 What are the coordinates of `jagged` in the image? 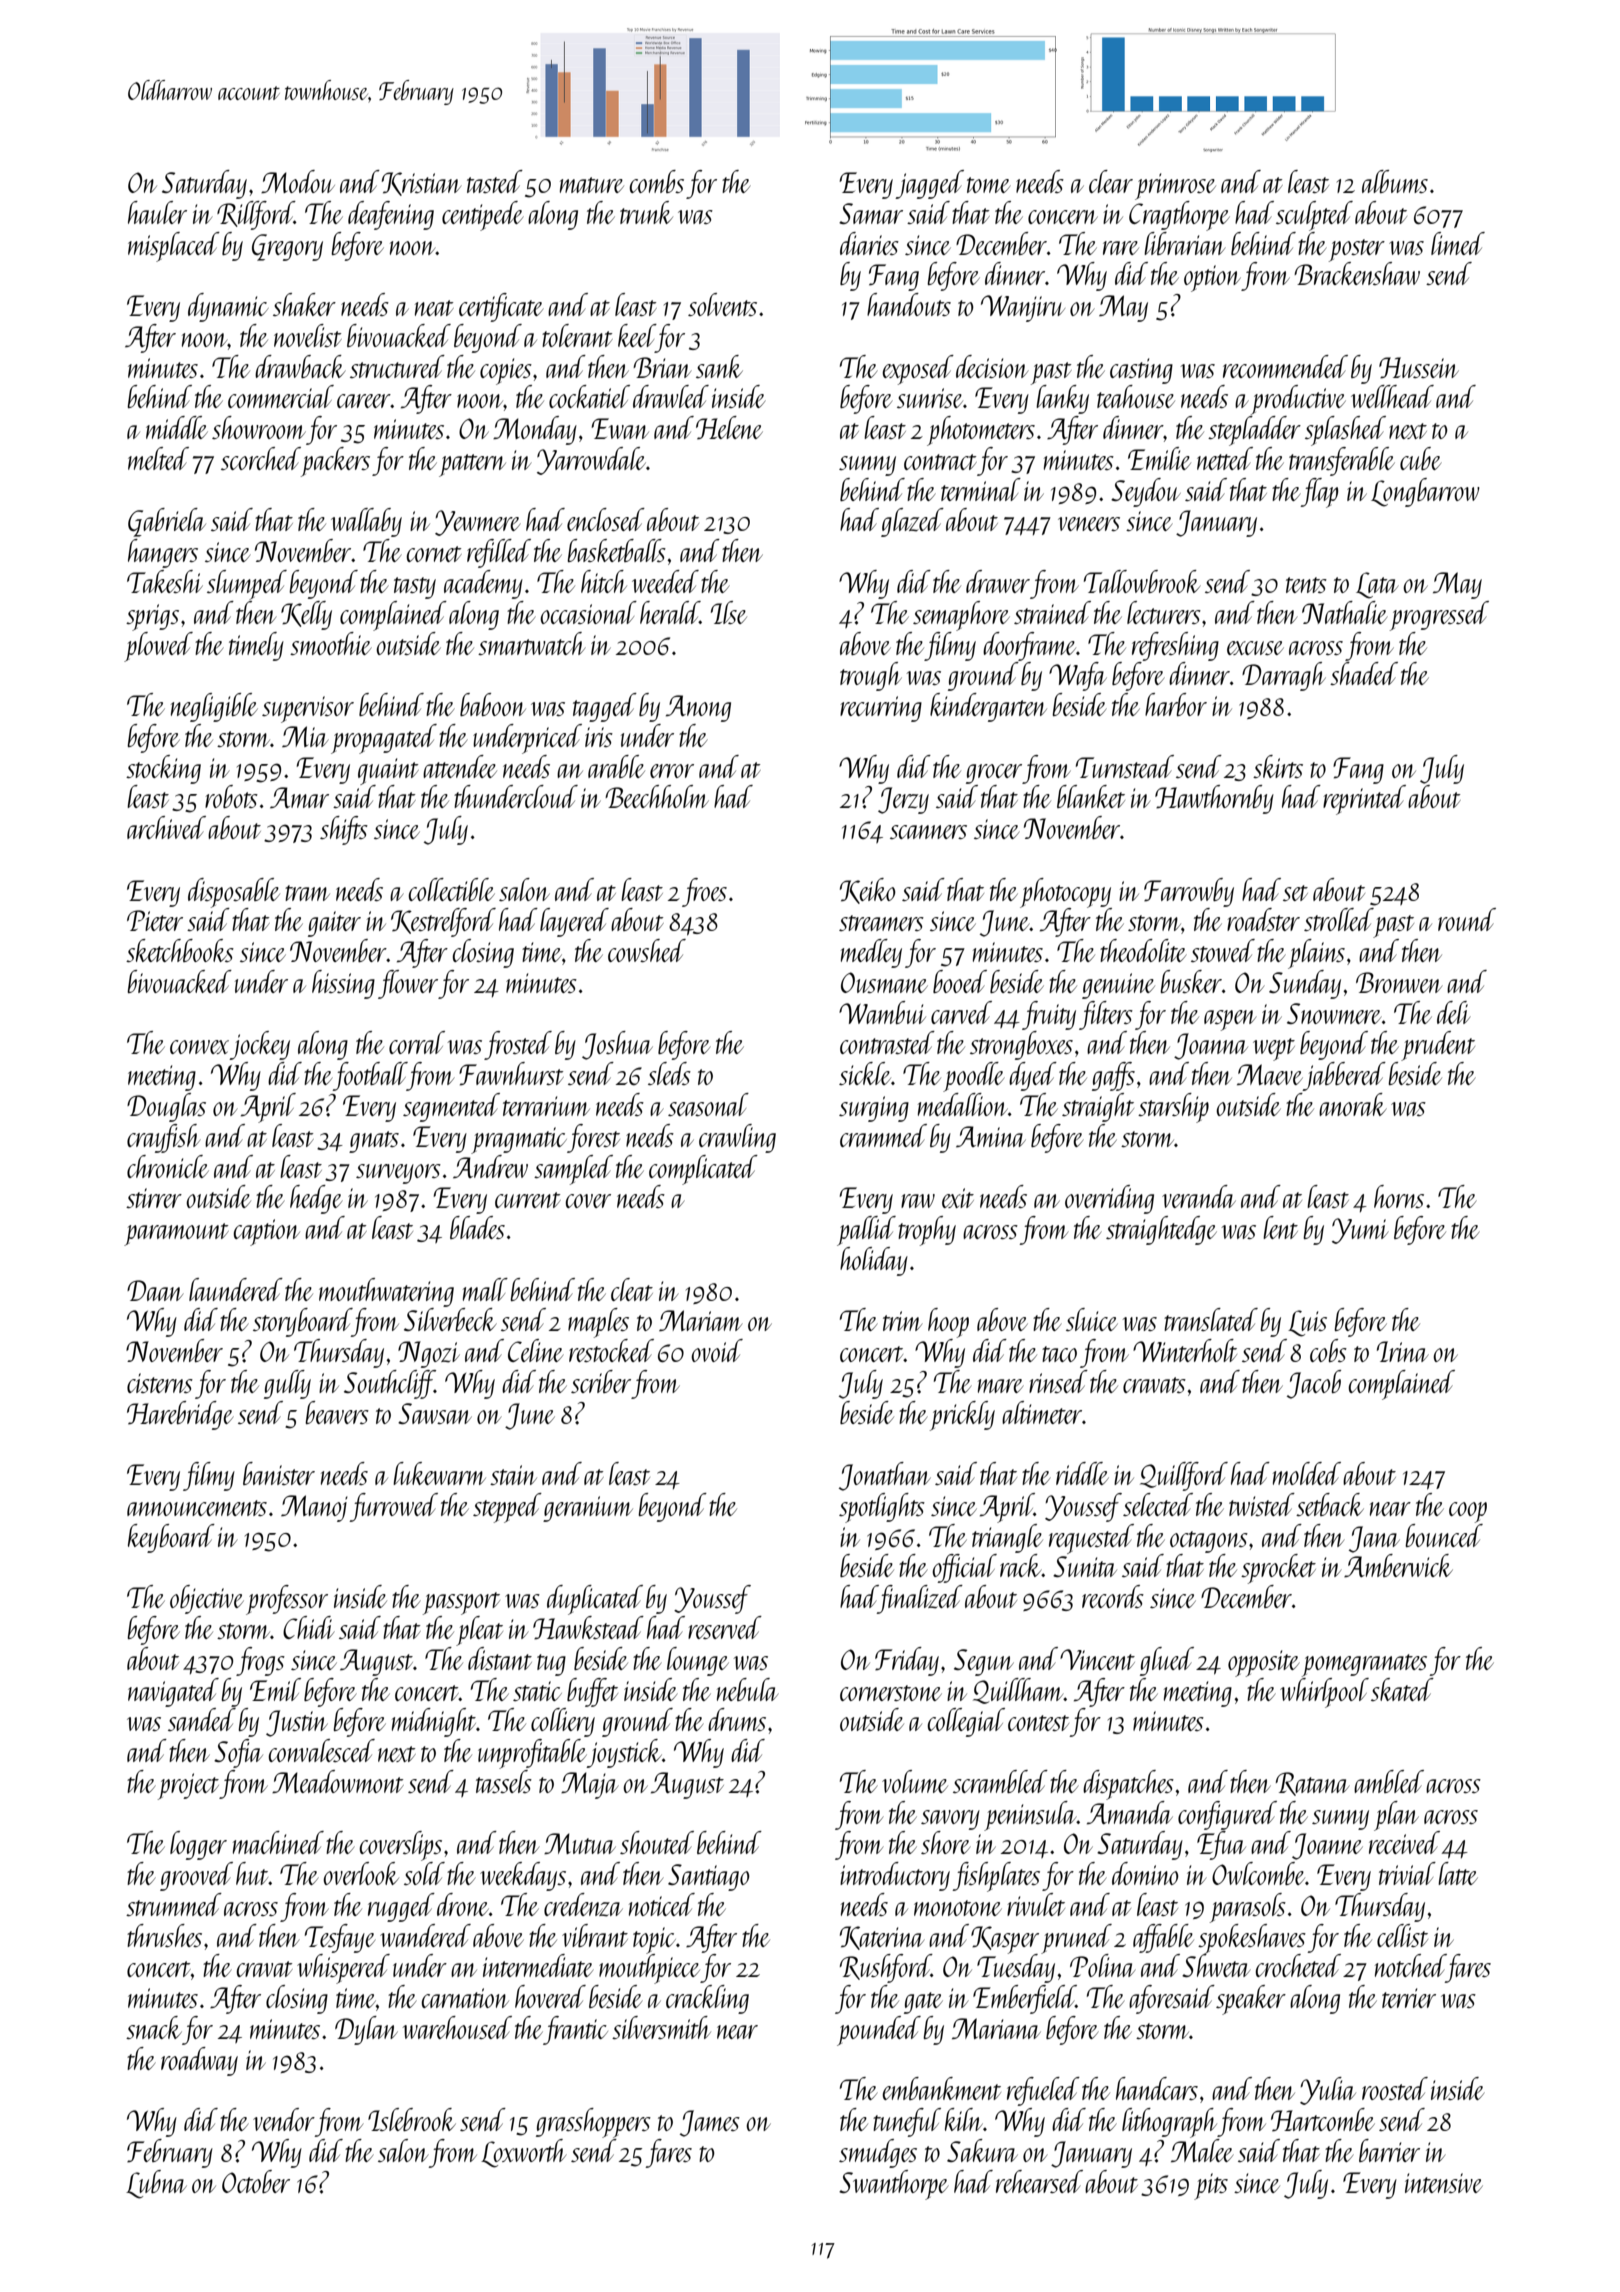 It's located at (929, 184).
